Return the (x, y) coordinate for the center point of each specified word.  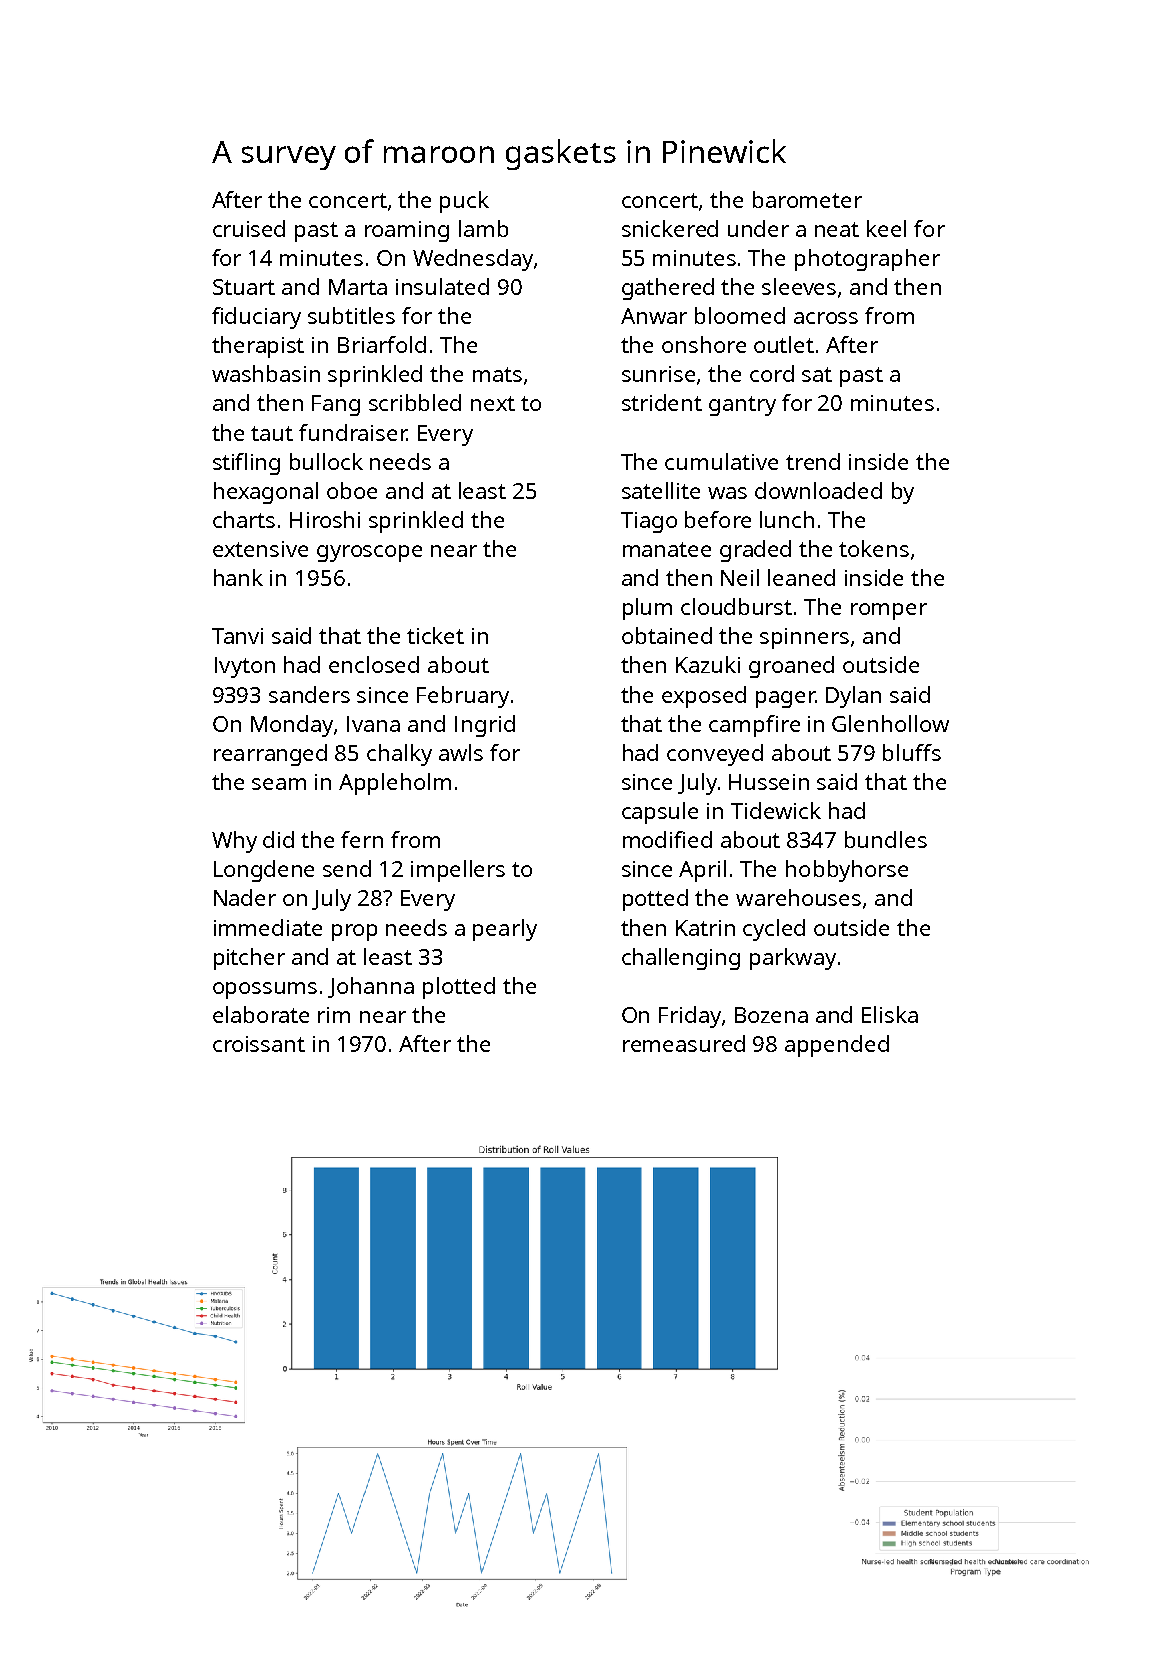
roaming (407, 231)
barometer (807, 199)
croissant (259, 1044)
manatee (667, 549)
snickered (670, 228)
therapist (258, 347)
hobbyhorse (847, 871)
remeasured (684, 1043)
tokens (874, 548)
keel (886, 228)
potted (655, 900)
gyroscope (369, 553)
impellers (458, 871)
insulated (442, 286)
